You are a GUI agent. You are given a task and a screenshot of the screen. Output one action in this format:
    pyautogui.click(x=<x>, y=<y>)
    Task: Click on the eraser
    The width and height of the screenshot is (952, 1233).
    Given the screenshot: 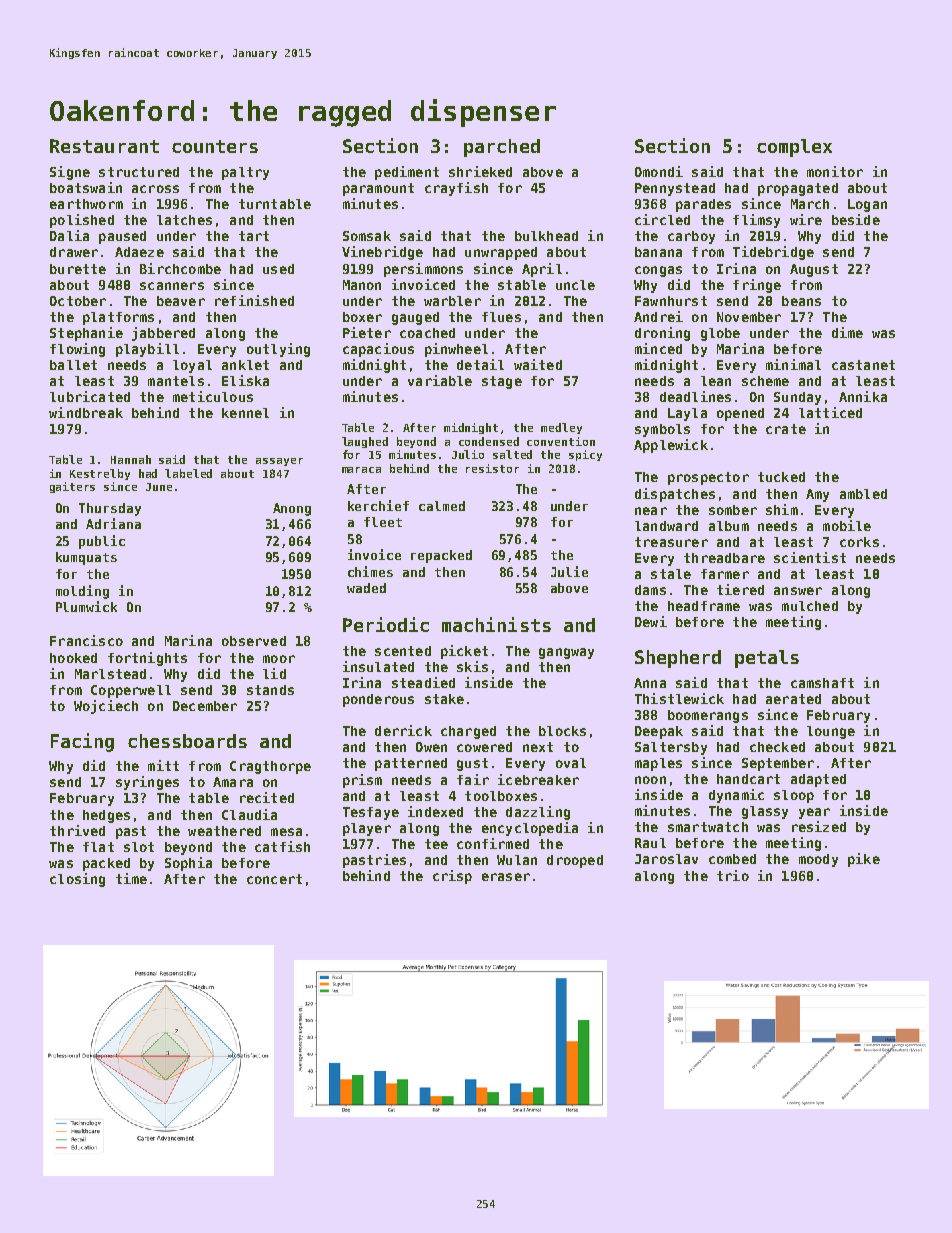 What is the action you would take?
    pyautogui.click(x=506, y=877)
